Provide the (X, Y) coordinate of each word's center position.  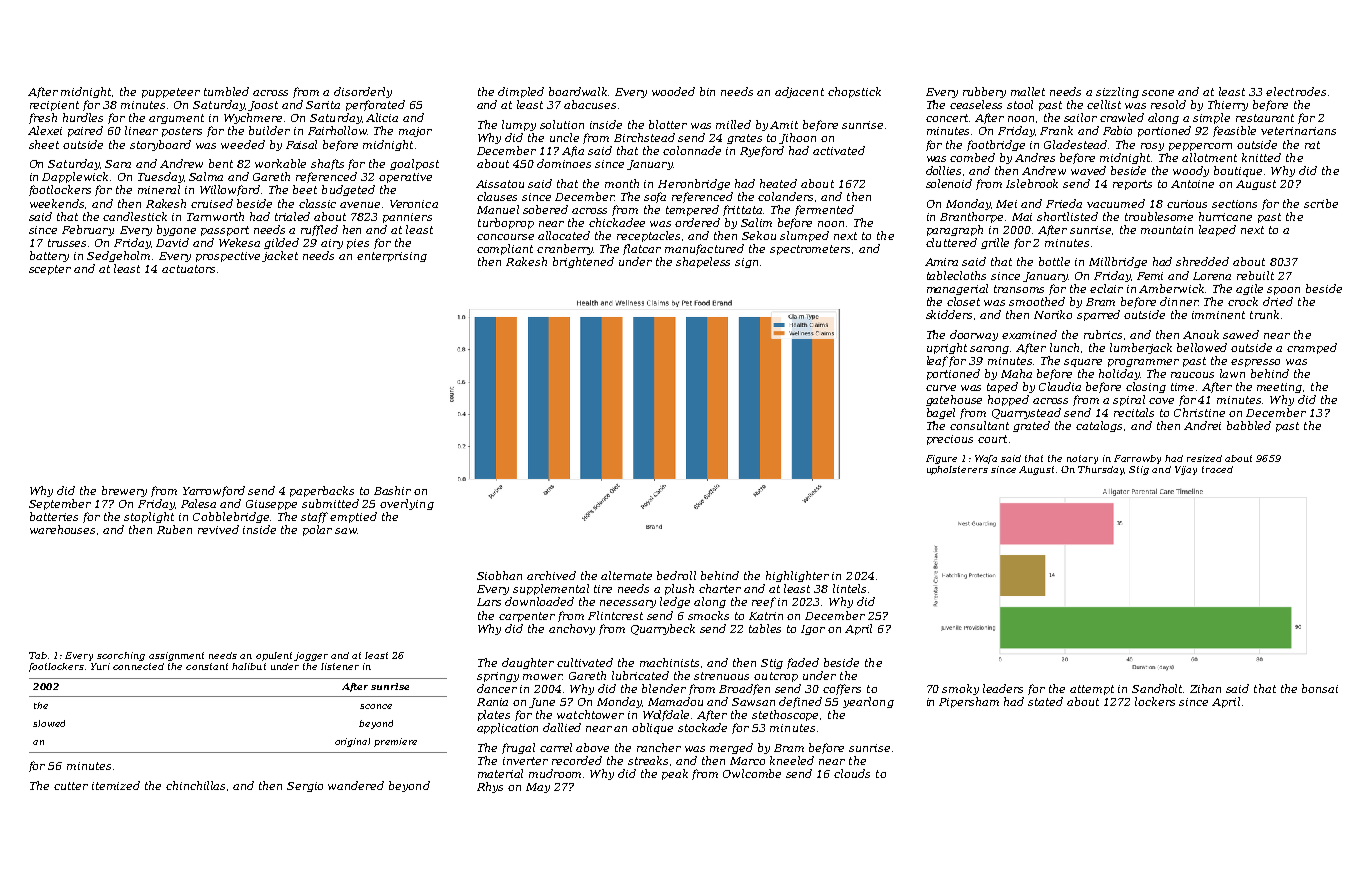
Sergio (305, 787)
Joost (263, 106)
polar (317, 530)
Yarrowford (214, 491)
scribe (1321, 203)
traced (1217, 469)
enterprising (392, 257)
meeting (1279, 388)
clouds (852, 773)
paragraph (955, 230)
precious (950, 440)
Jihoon (797, 138)
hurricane (1225, 216)
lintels (849, 588)
